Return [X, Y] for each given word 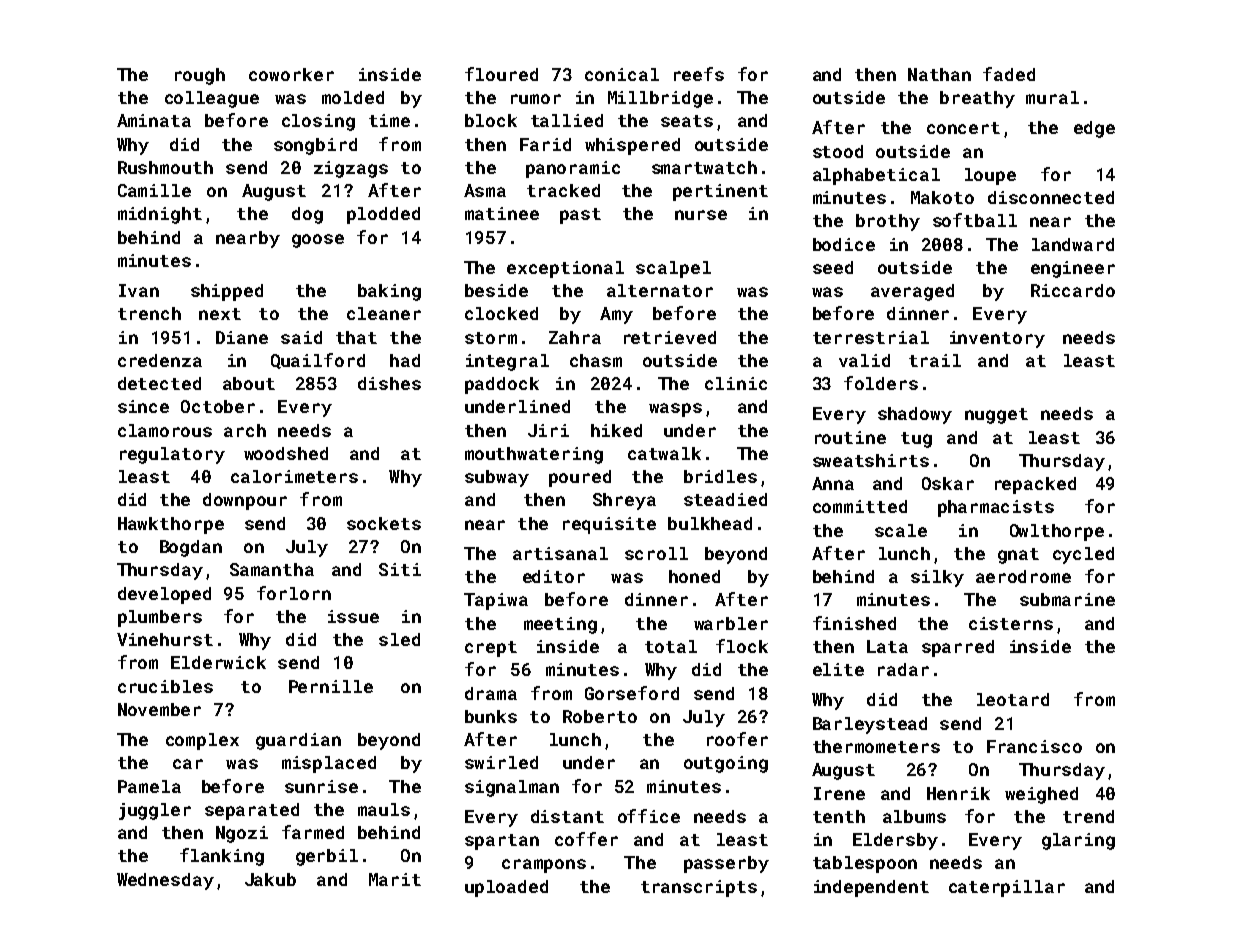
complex [202, 741]
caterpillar [1007, 888]
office [649, 816]
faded [1009, 74]
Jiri [548, 430]
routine [850, 437]
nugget [996, 416]
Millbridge [660, 99]
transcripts [699, 888]
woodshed [286, 453]
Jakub [270, 879]
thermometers [876, 746]
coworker [291, 74]
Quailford [318, 361]
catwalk [664, 453]
